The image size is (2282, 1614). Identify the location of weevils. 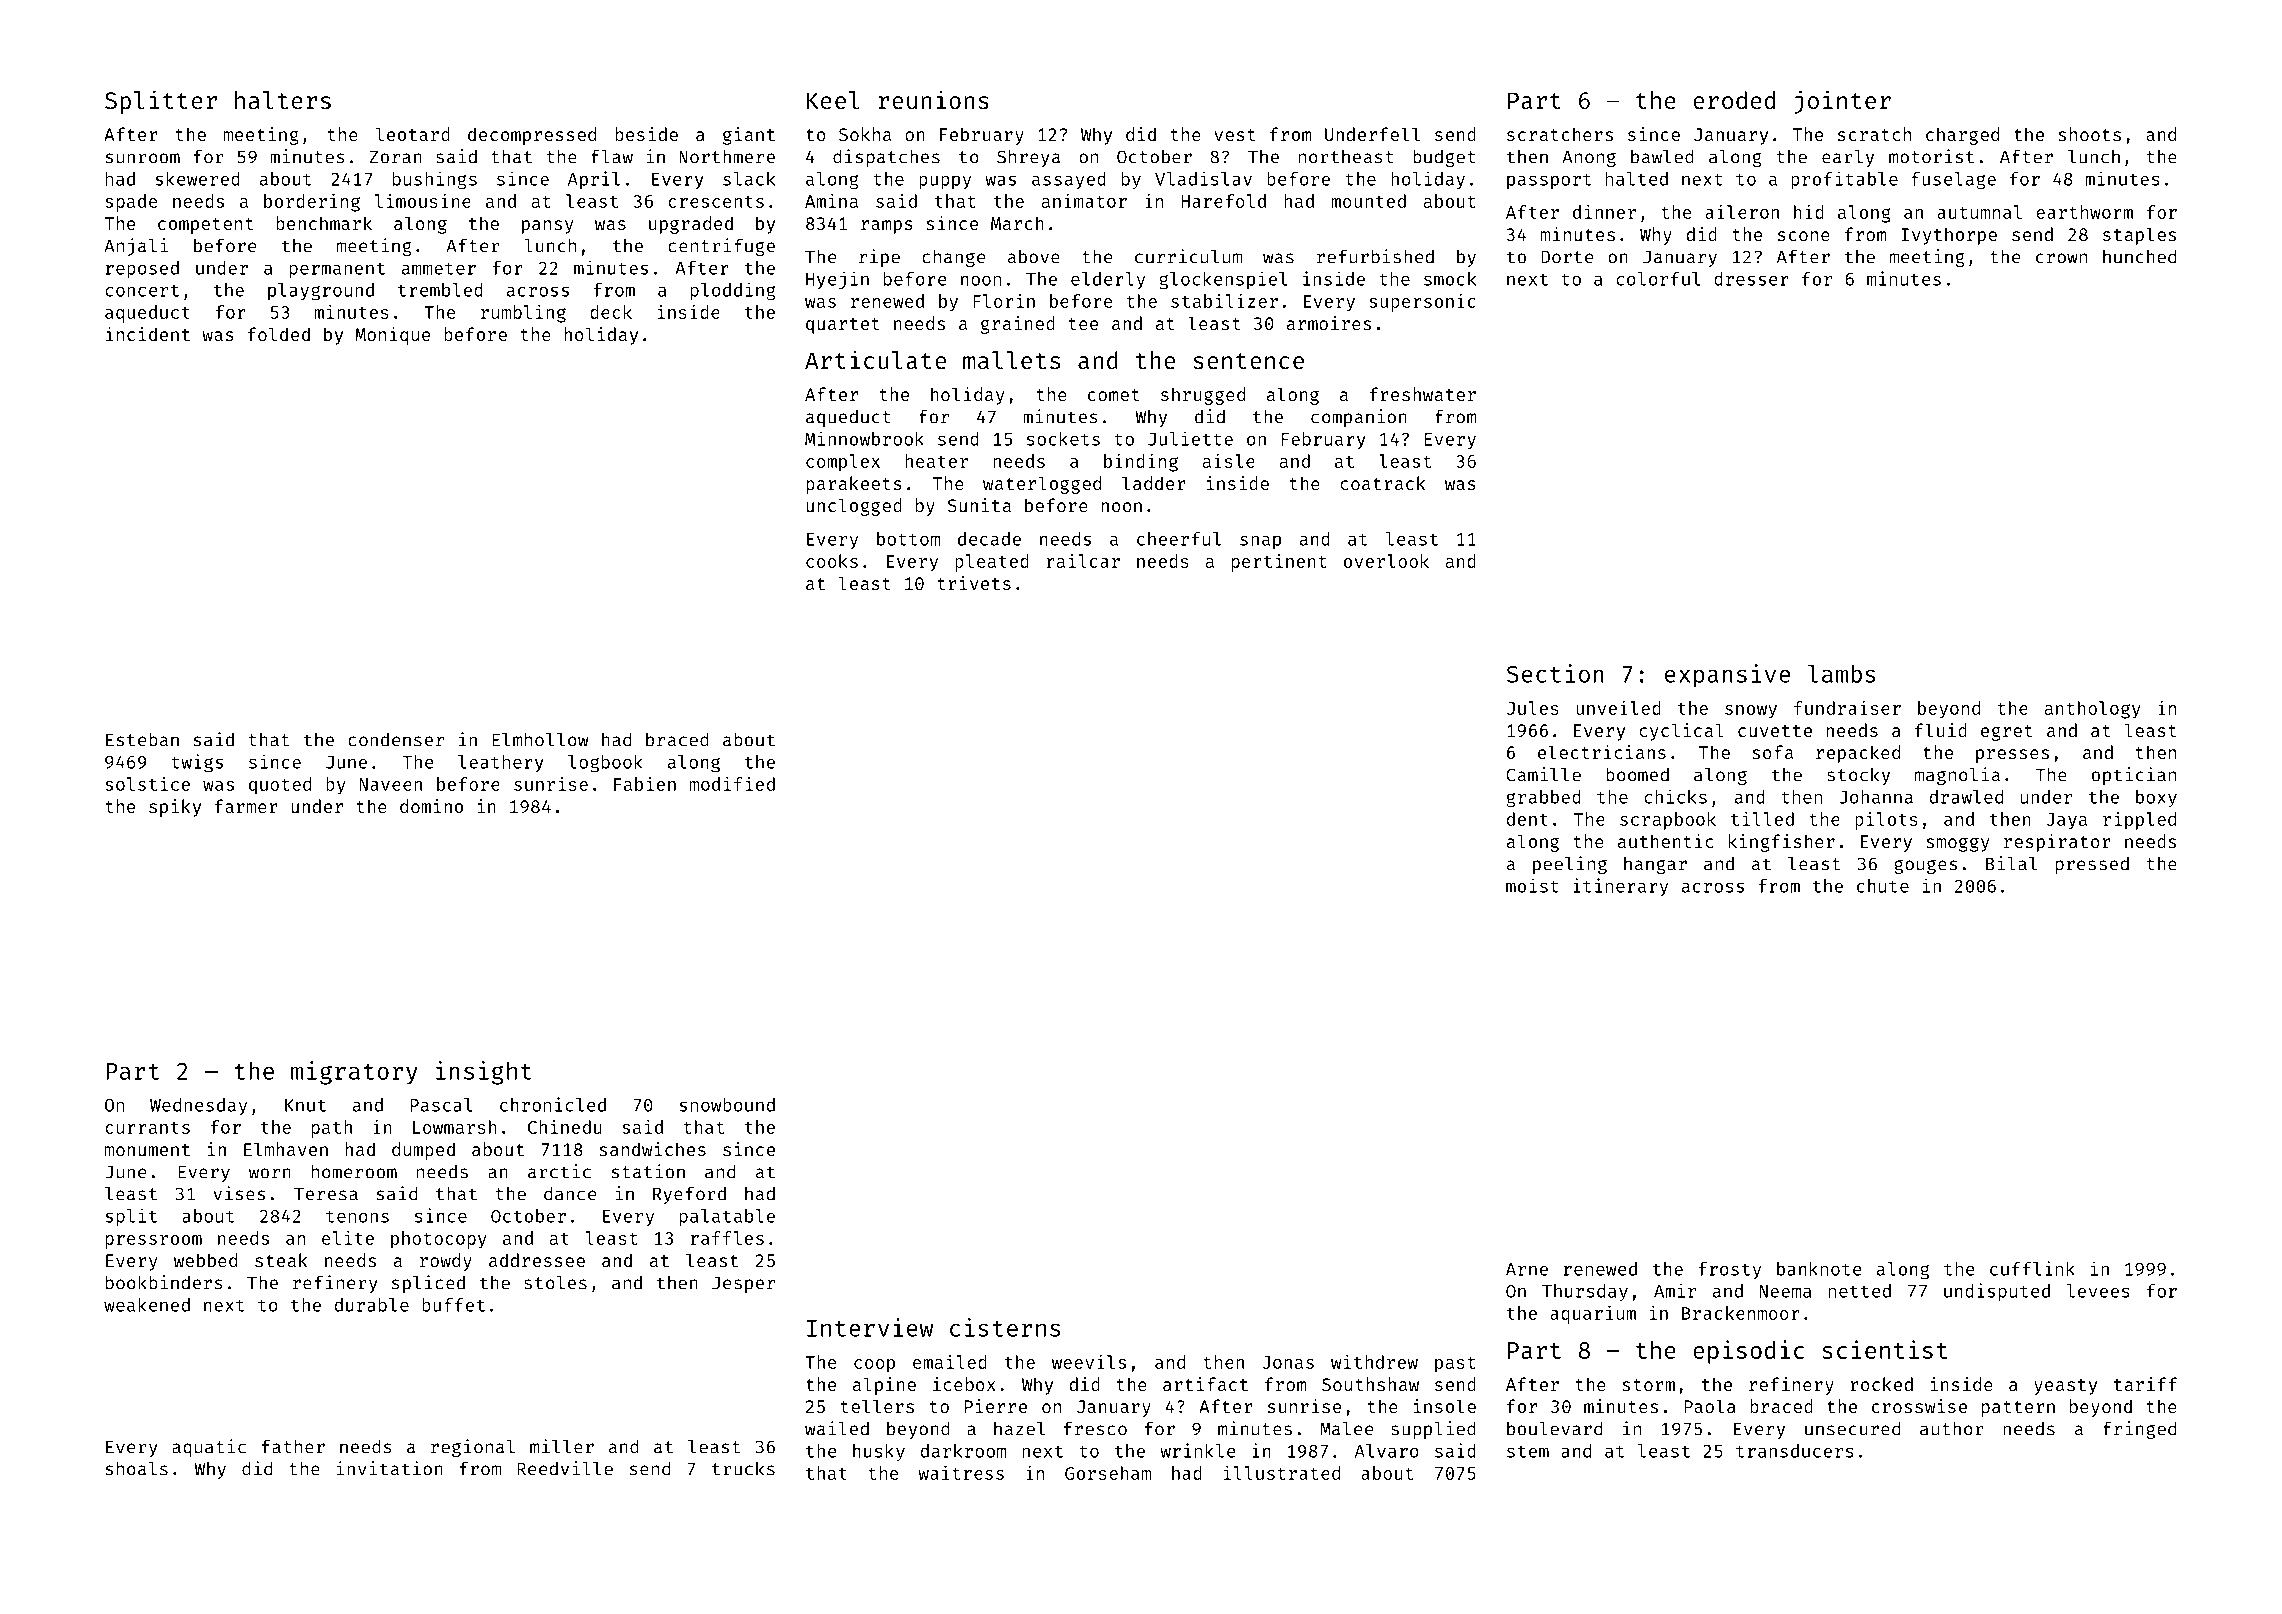
(1089, 1361).
